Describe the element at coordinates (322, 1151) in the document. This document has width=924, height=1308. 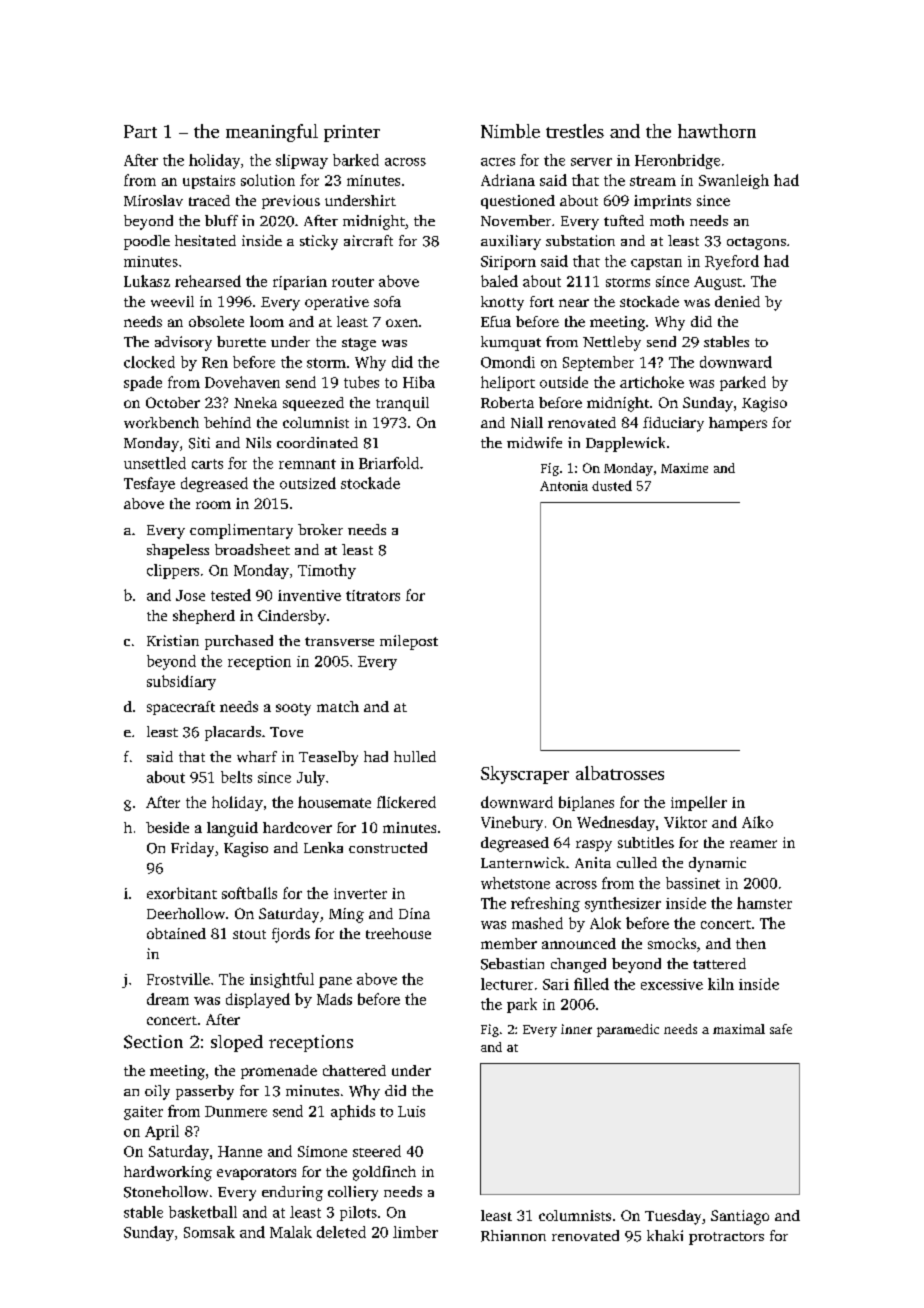
I see `Simone` at that location.
